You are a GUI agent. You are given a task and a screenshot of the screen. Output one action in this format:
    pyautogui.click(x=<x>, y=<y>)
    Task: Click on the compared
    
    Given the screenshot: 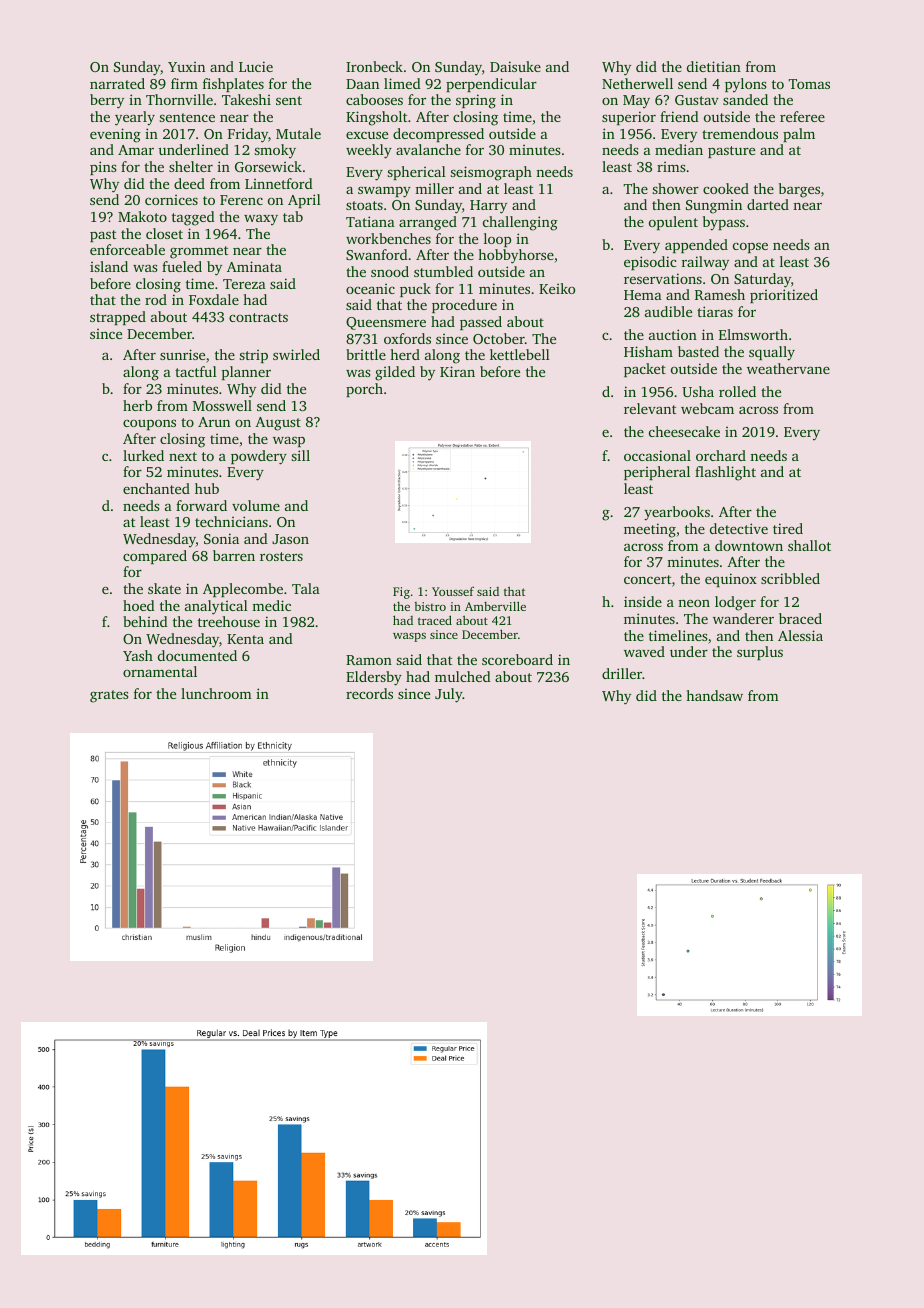 What is the action you would take?
    pyautogui.click(x=155, y=557)
